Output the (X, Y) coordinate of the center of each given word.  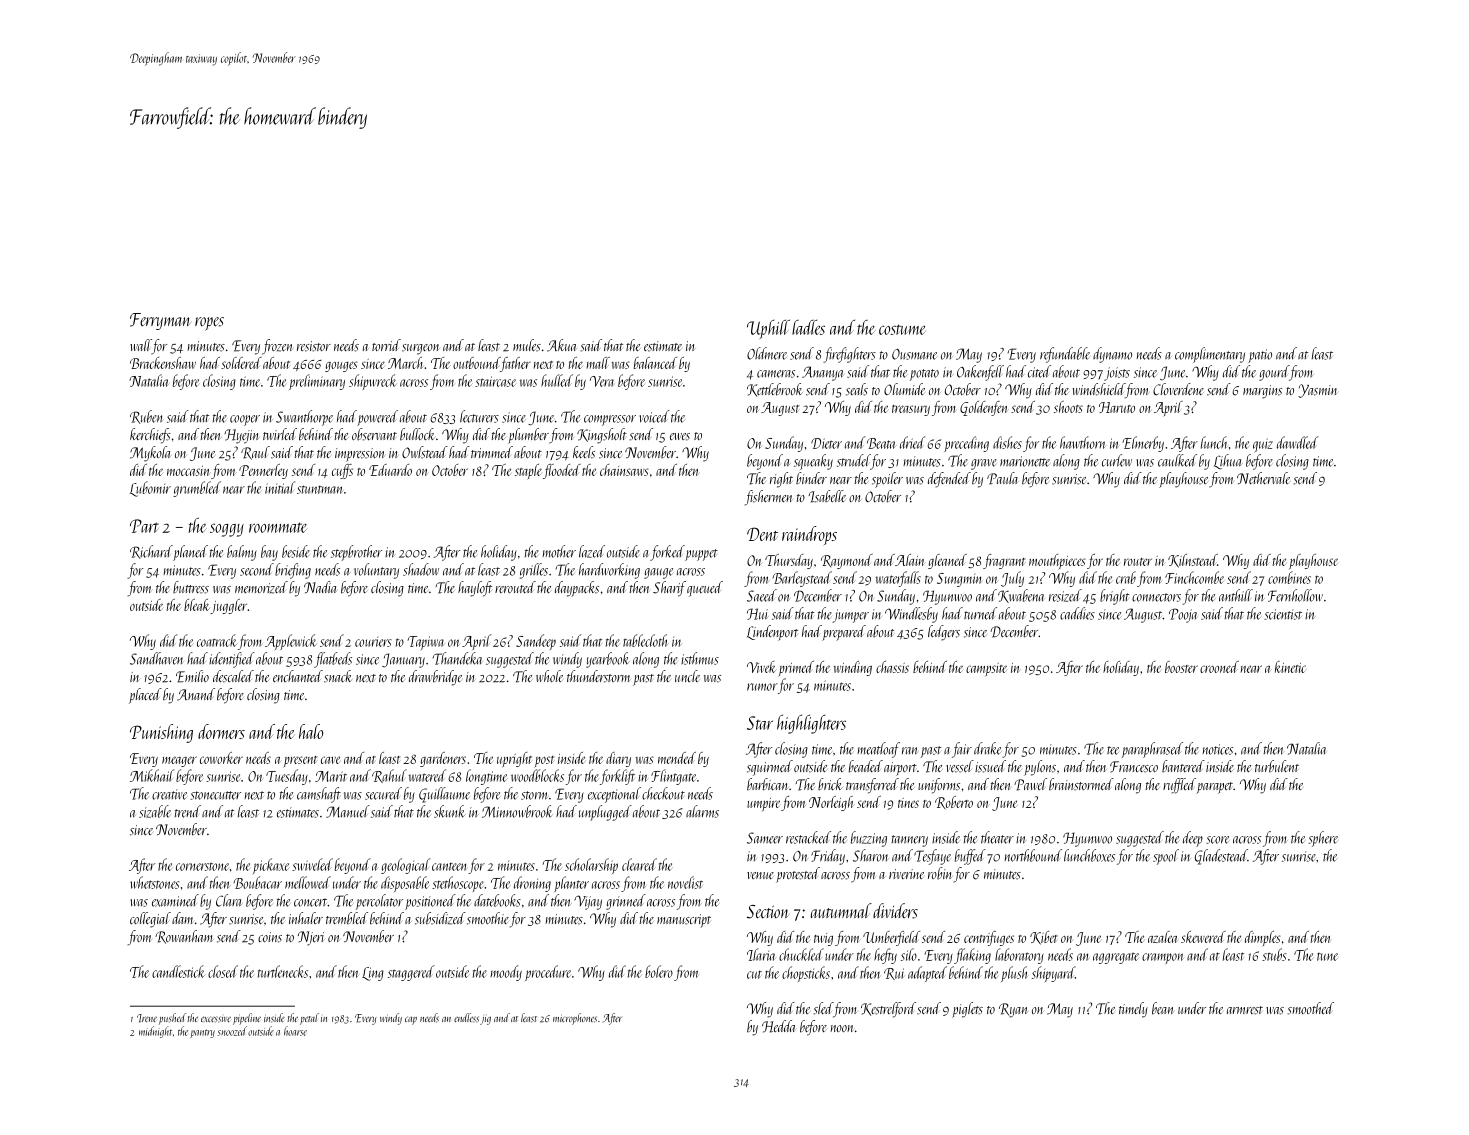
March (405, 363)
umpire (763, 804)
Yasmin (1318, 391)
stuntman (320, 489)
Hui (758, 614)
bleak (197, 606)
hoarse (295, 1031)
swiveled (312, 864)
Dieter (826, 443)
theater (997, 837)
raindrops (809, 535)
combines (1289, 577)
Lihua (1228, 462)
